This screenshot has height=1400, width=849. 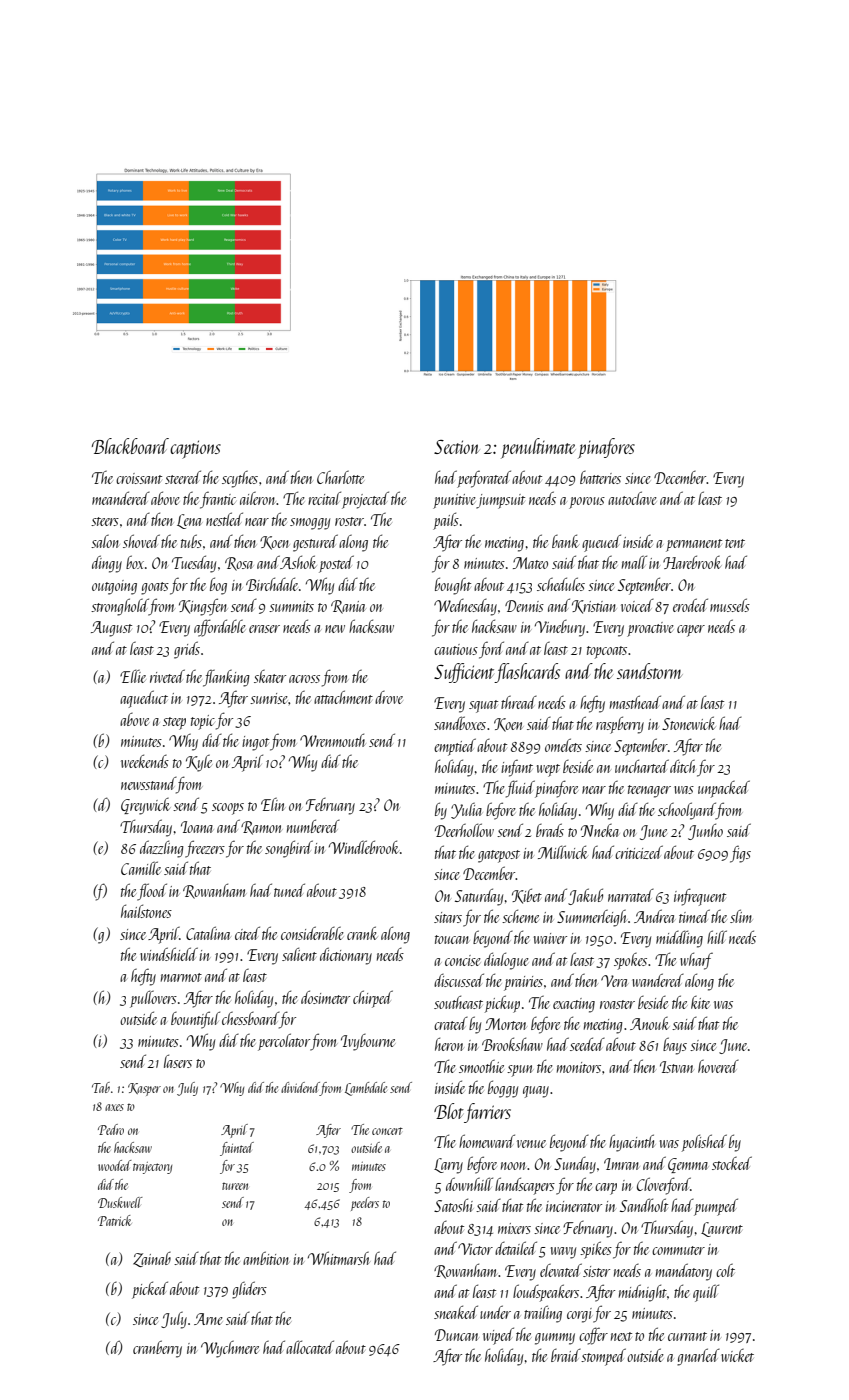 I want to click on mussels, so click(x=730, y=605).
